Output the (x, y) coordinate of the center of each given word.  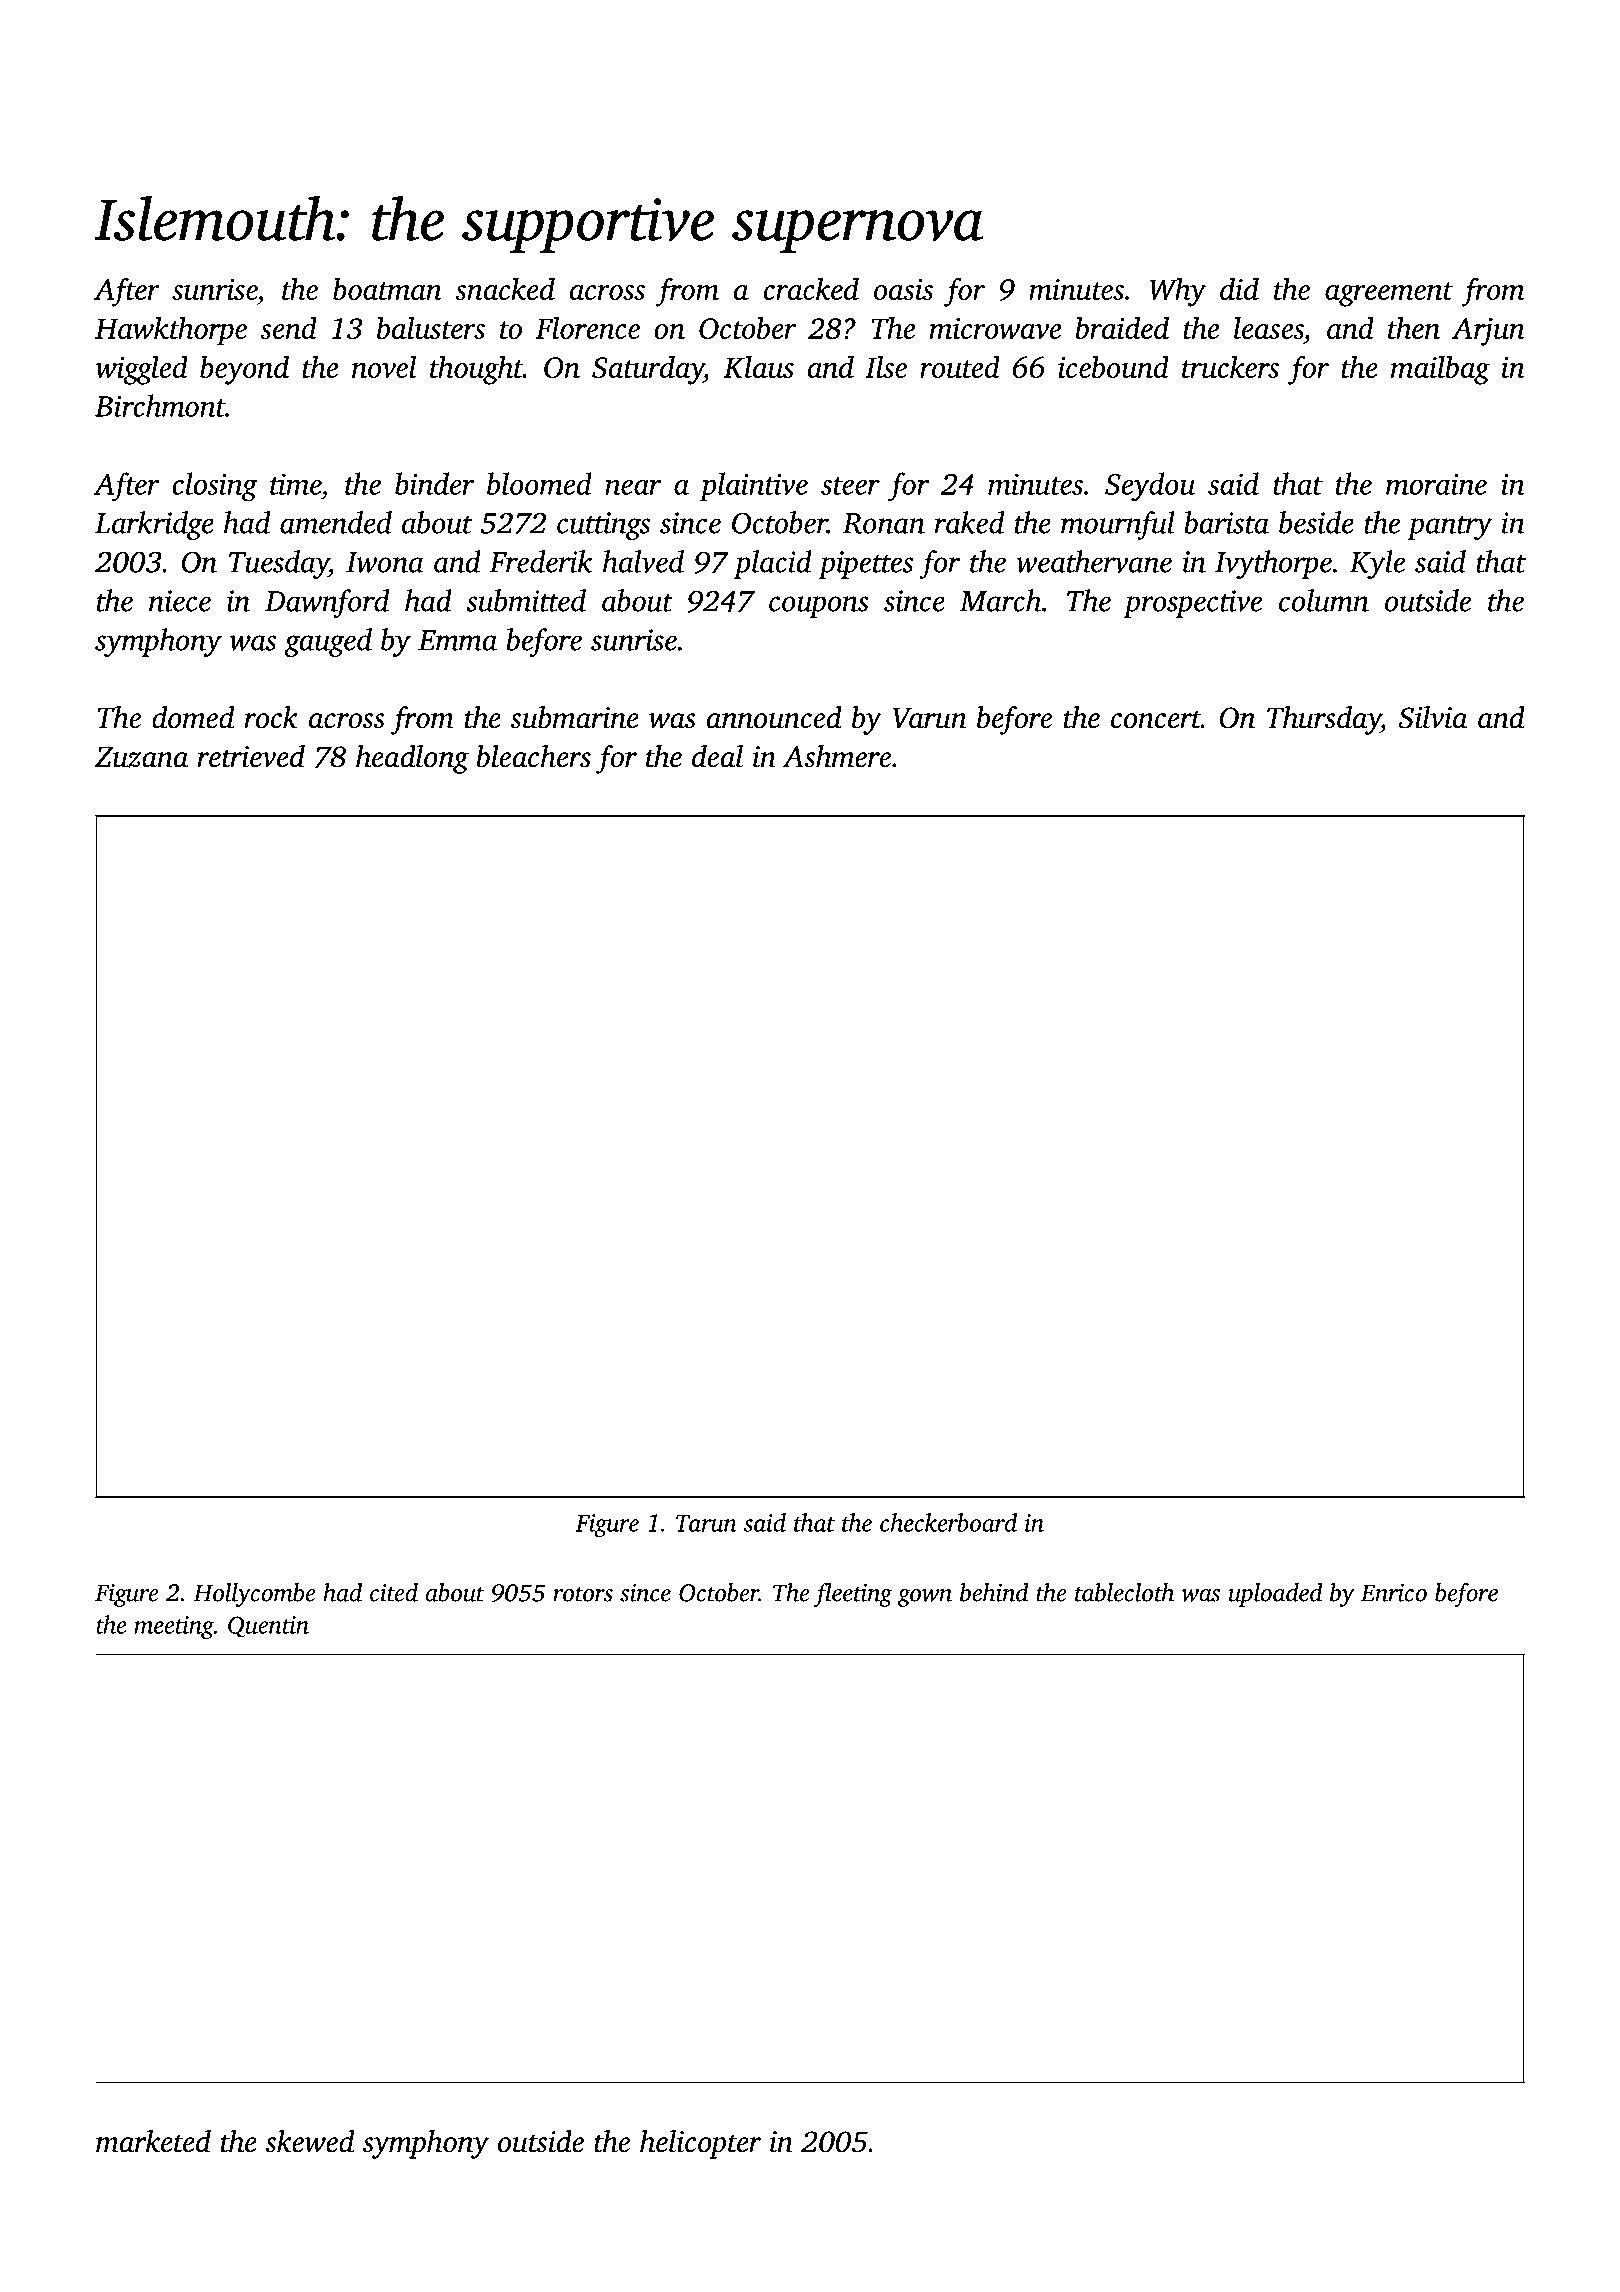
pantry (1449, 528)
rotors (583, 1594)
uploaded (1276, 1595)
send (288, 327)
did (1239, 288)
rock (271, 717)
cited (394, 1592)
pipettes (865, 565)
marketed (153, 2141)
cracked (811, 288)
